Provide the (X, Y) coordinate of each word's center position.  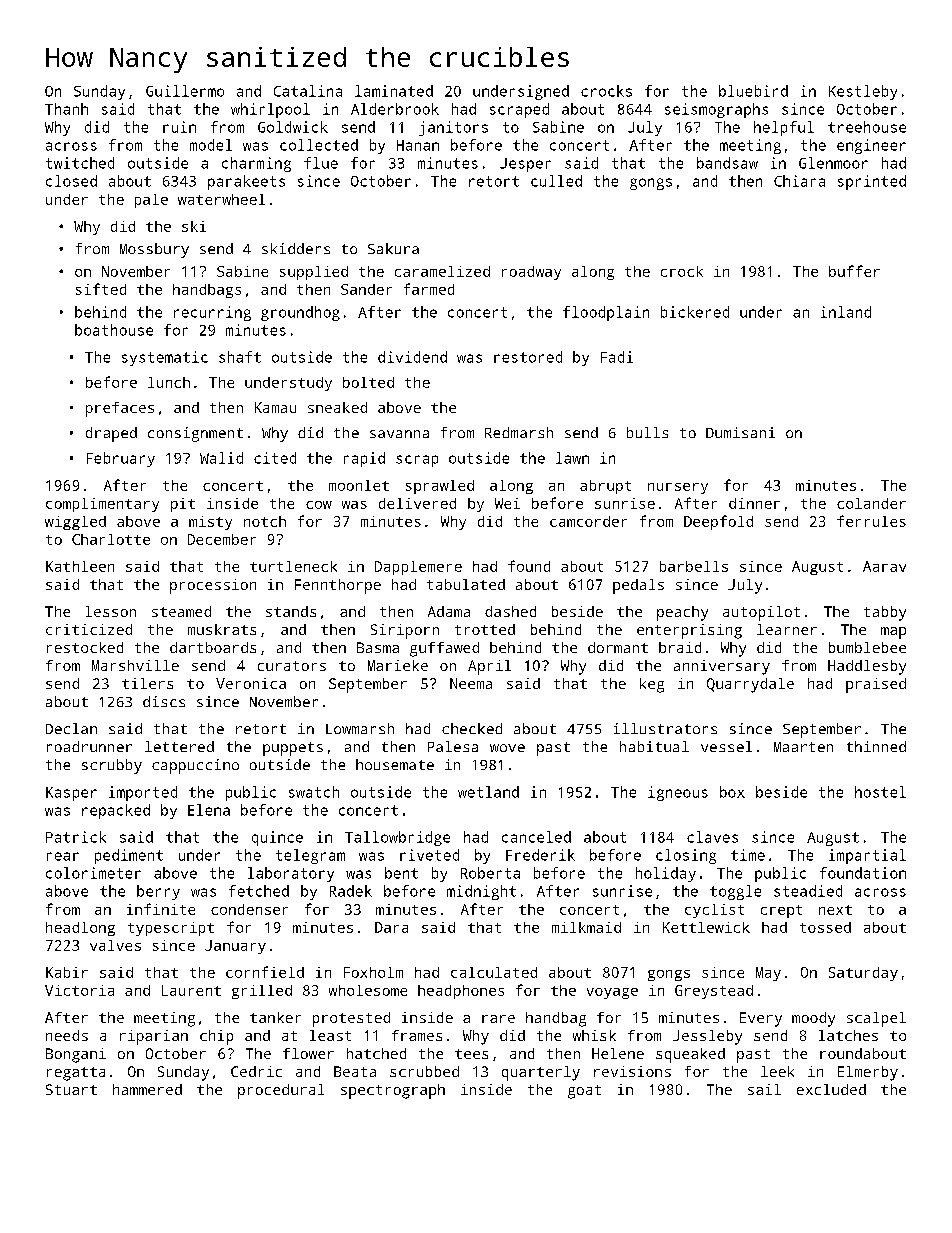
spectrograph (393, 1091)
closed (71, 181)
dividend (412, 357)
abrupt (605, 487)
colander (871, 503)
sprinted (872, 182)
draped (111, 434)
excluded (831, 1089)
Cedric (256, 1071)
